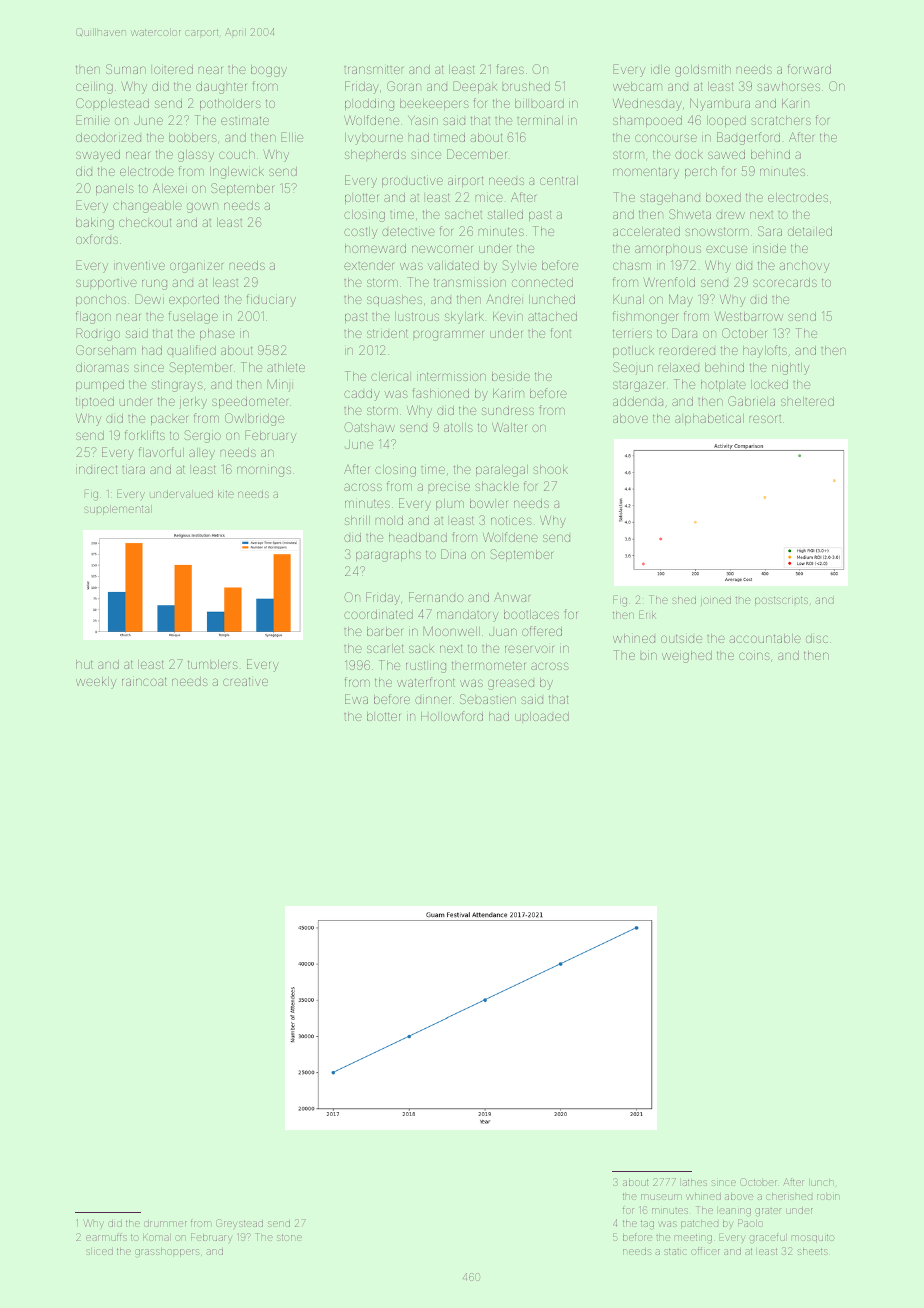 The width and height of the page is (924, 1308). What do you see at coordinates (98, 334) in the page?
I see `Rodrigo` at bounding box center [98, 334].
